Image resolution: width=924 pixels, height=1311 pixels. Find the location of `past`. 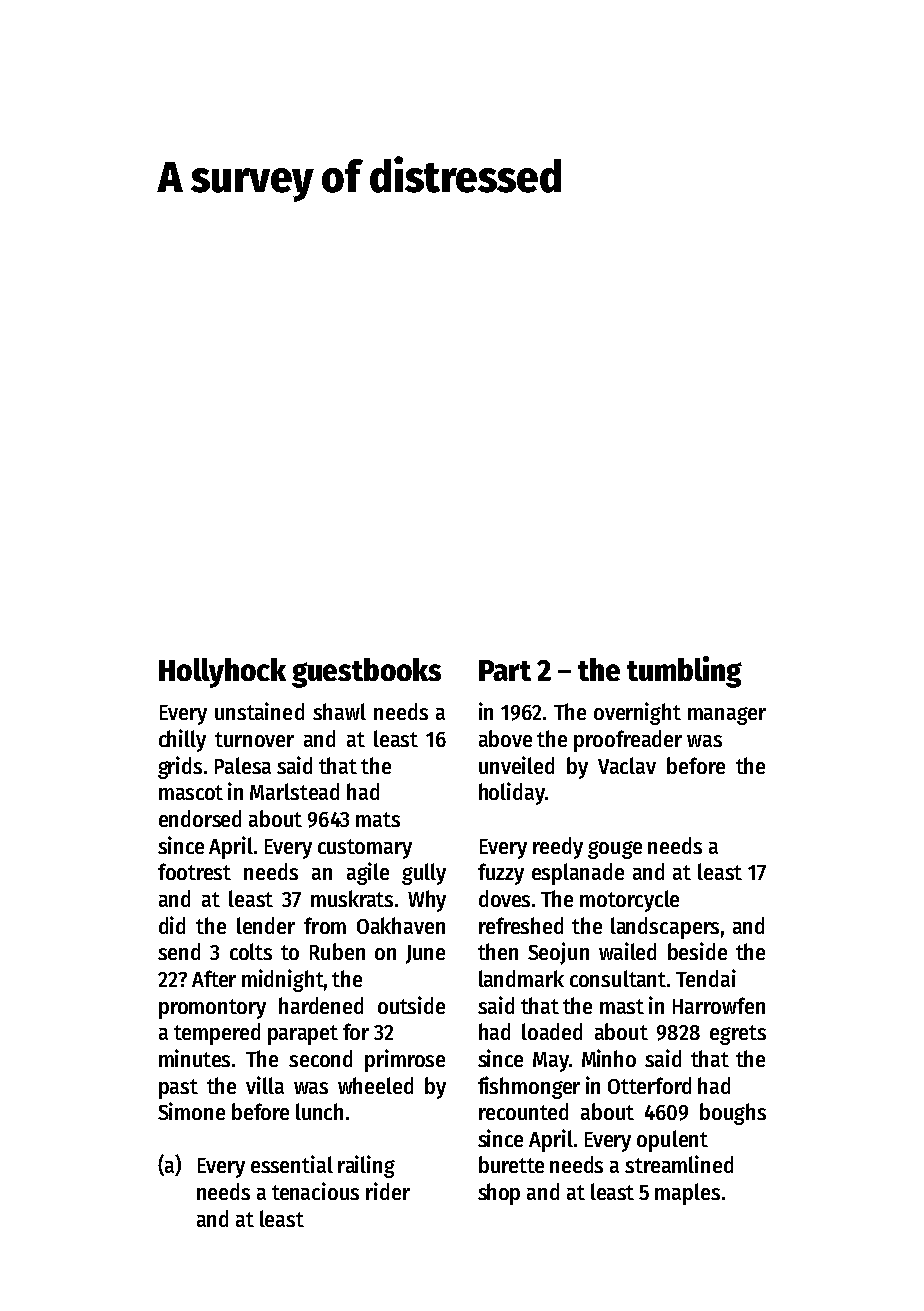

past is located at coordinates (178, 1089).
